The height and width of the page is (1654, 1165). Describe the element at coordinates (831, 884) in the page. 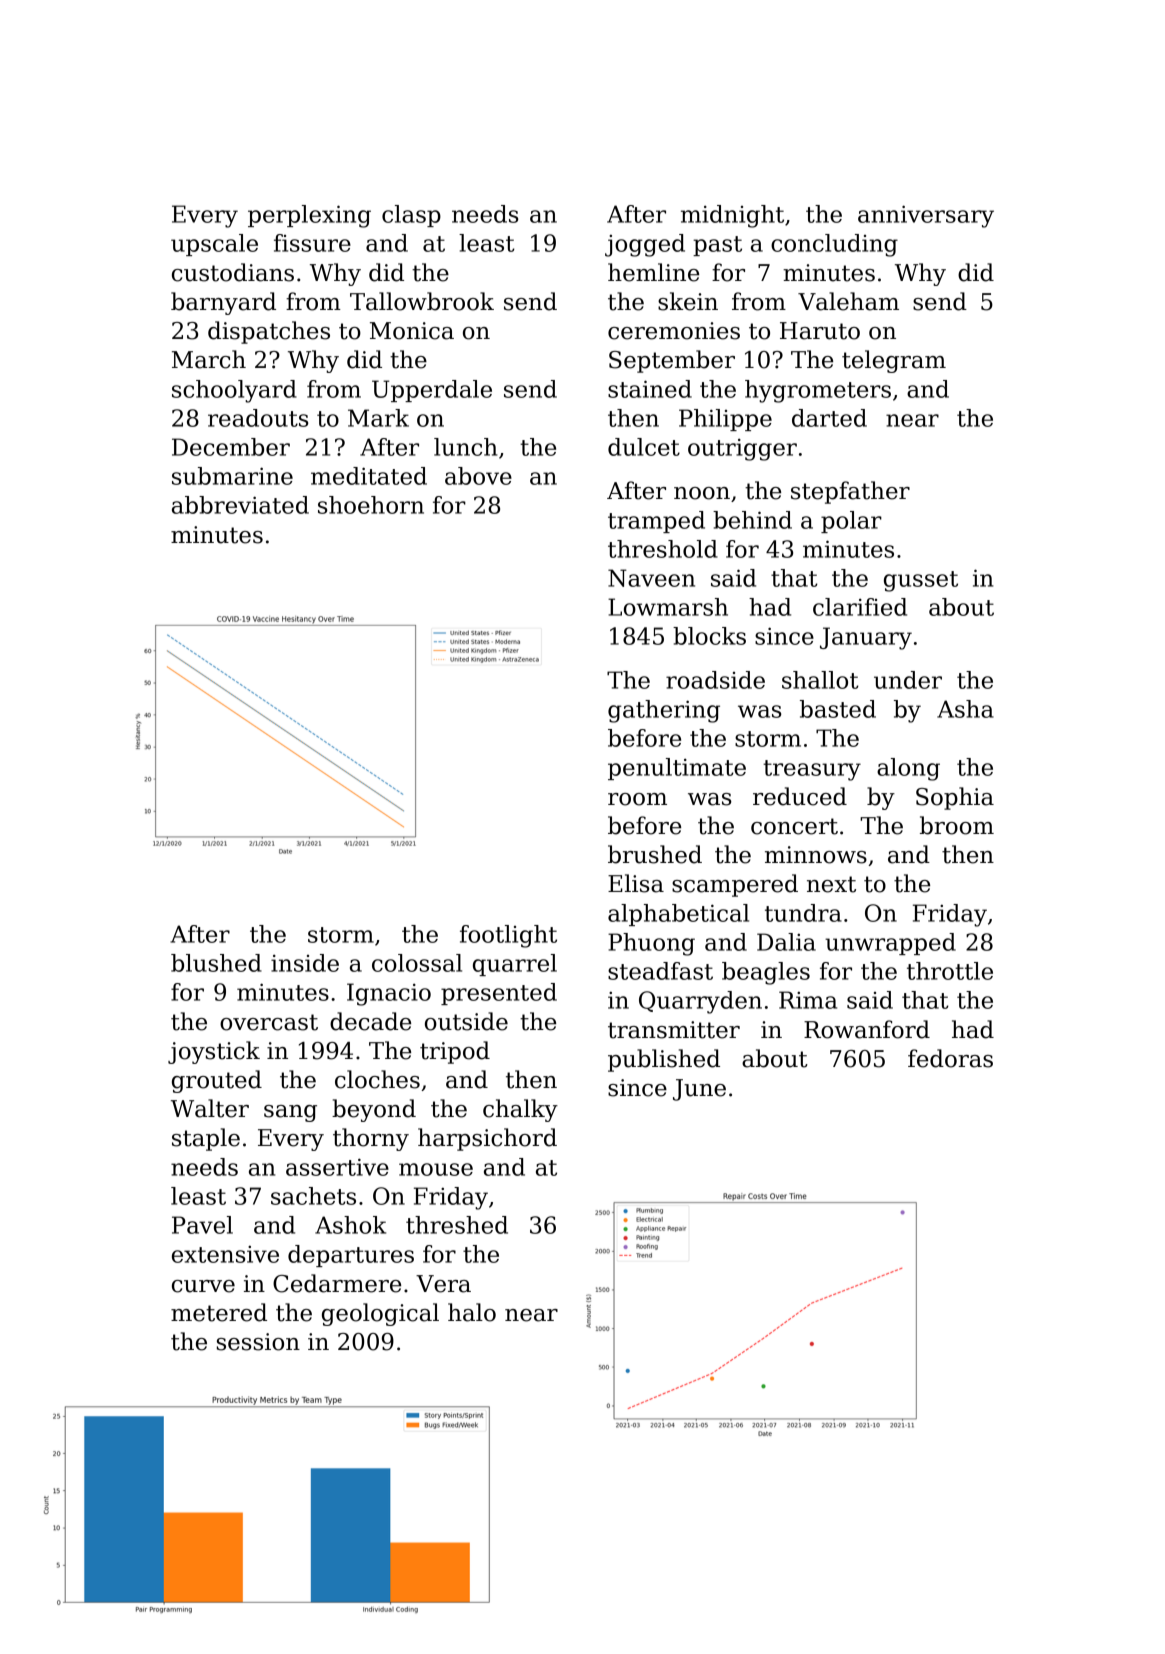

I see `next` at that location.
